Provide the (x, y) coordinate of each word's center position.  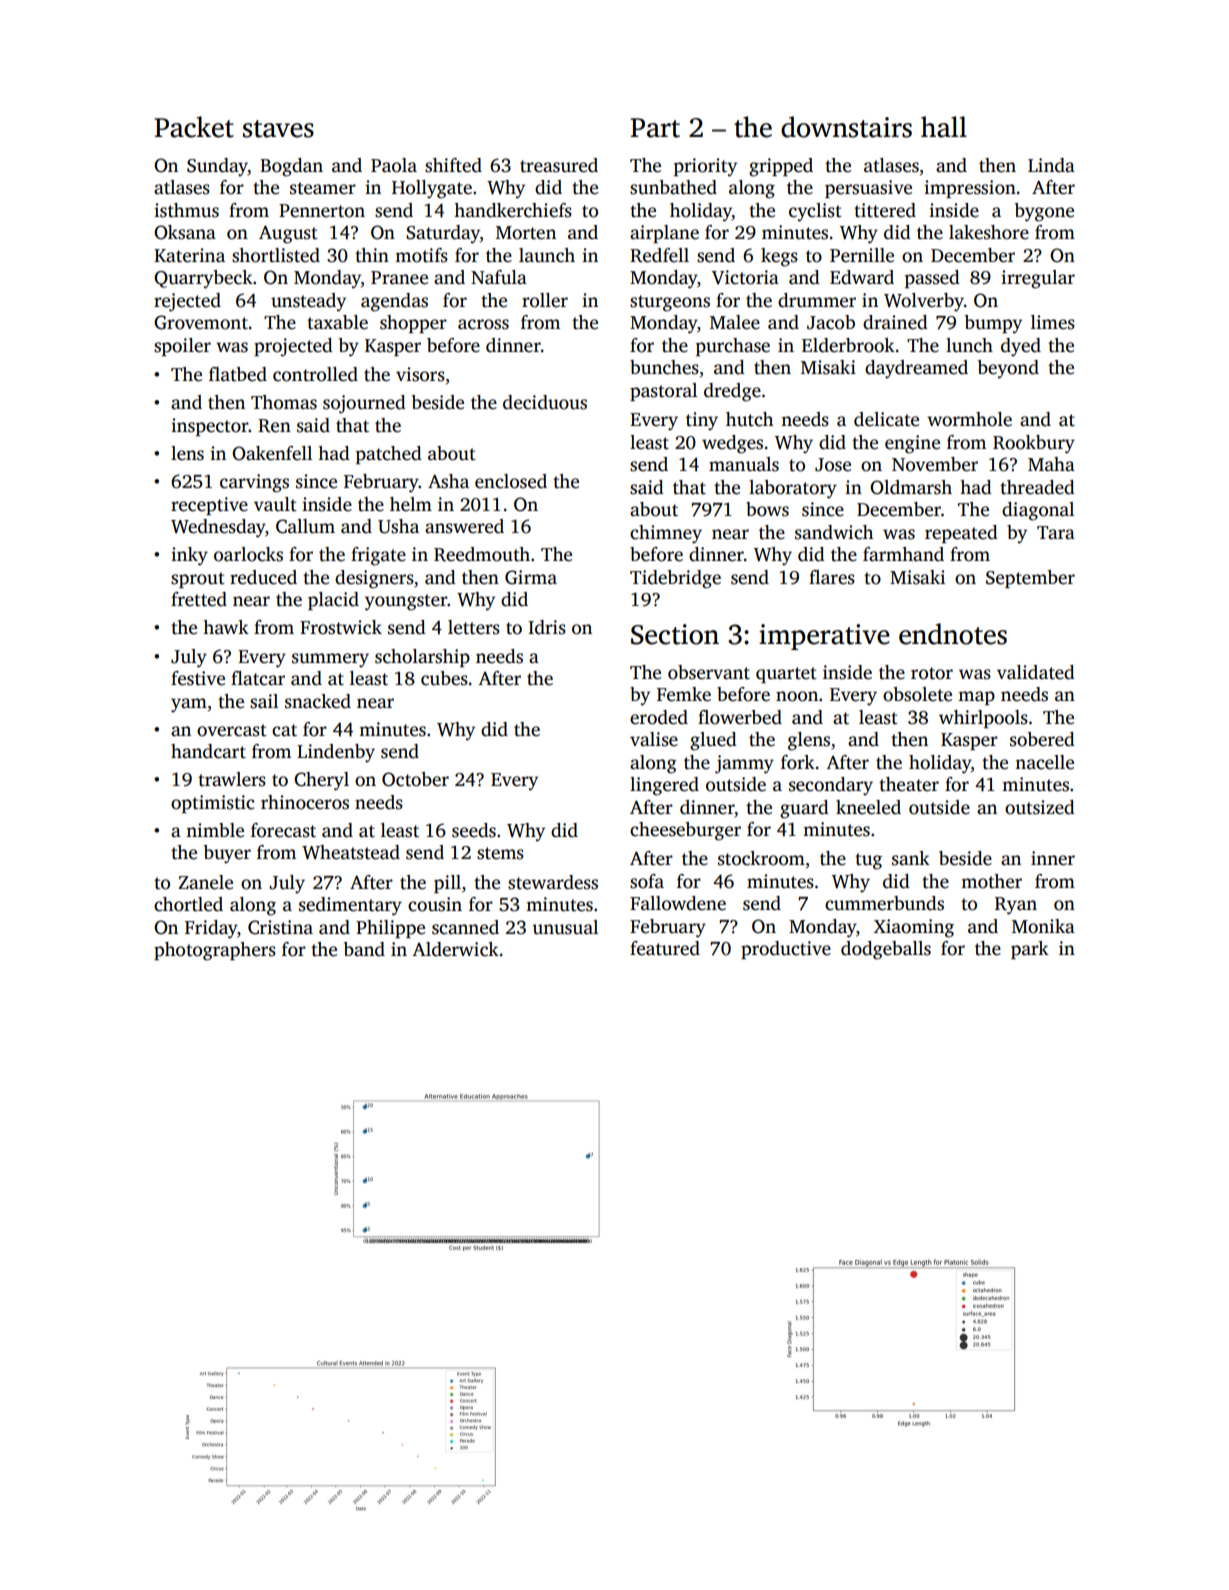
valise (654, 739)
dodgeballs (886, 950)
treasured (559, 165)
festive (198, 678)
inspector (209, 427)
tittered (885, 210)
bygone (1044, 212)
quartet (786, 675)
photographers (215, 951)
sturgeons (670, 303)
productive (786, 950)
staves (278, 129)
